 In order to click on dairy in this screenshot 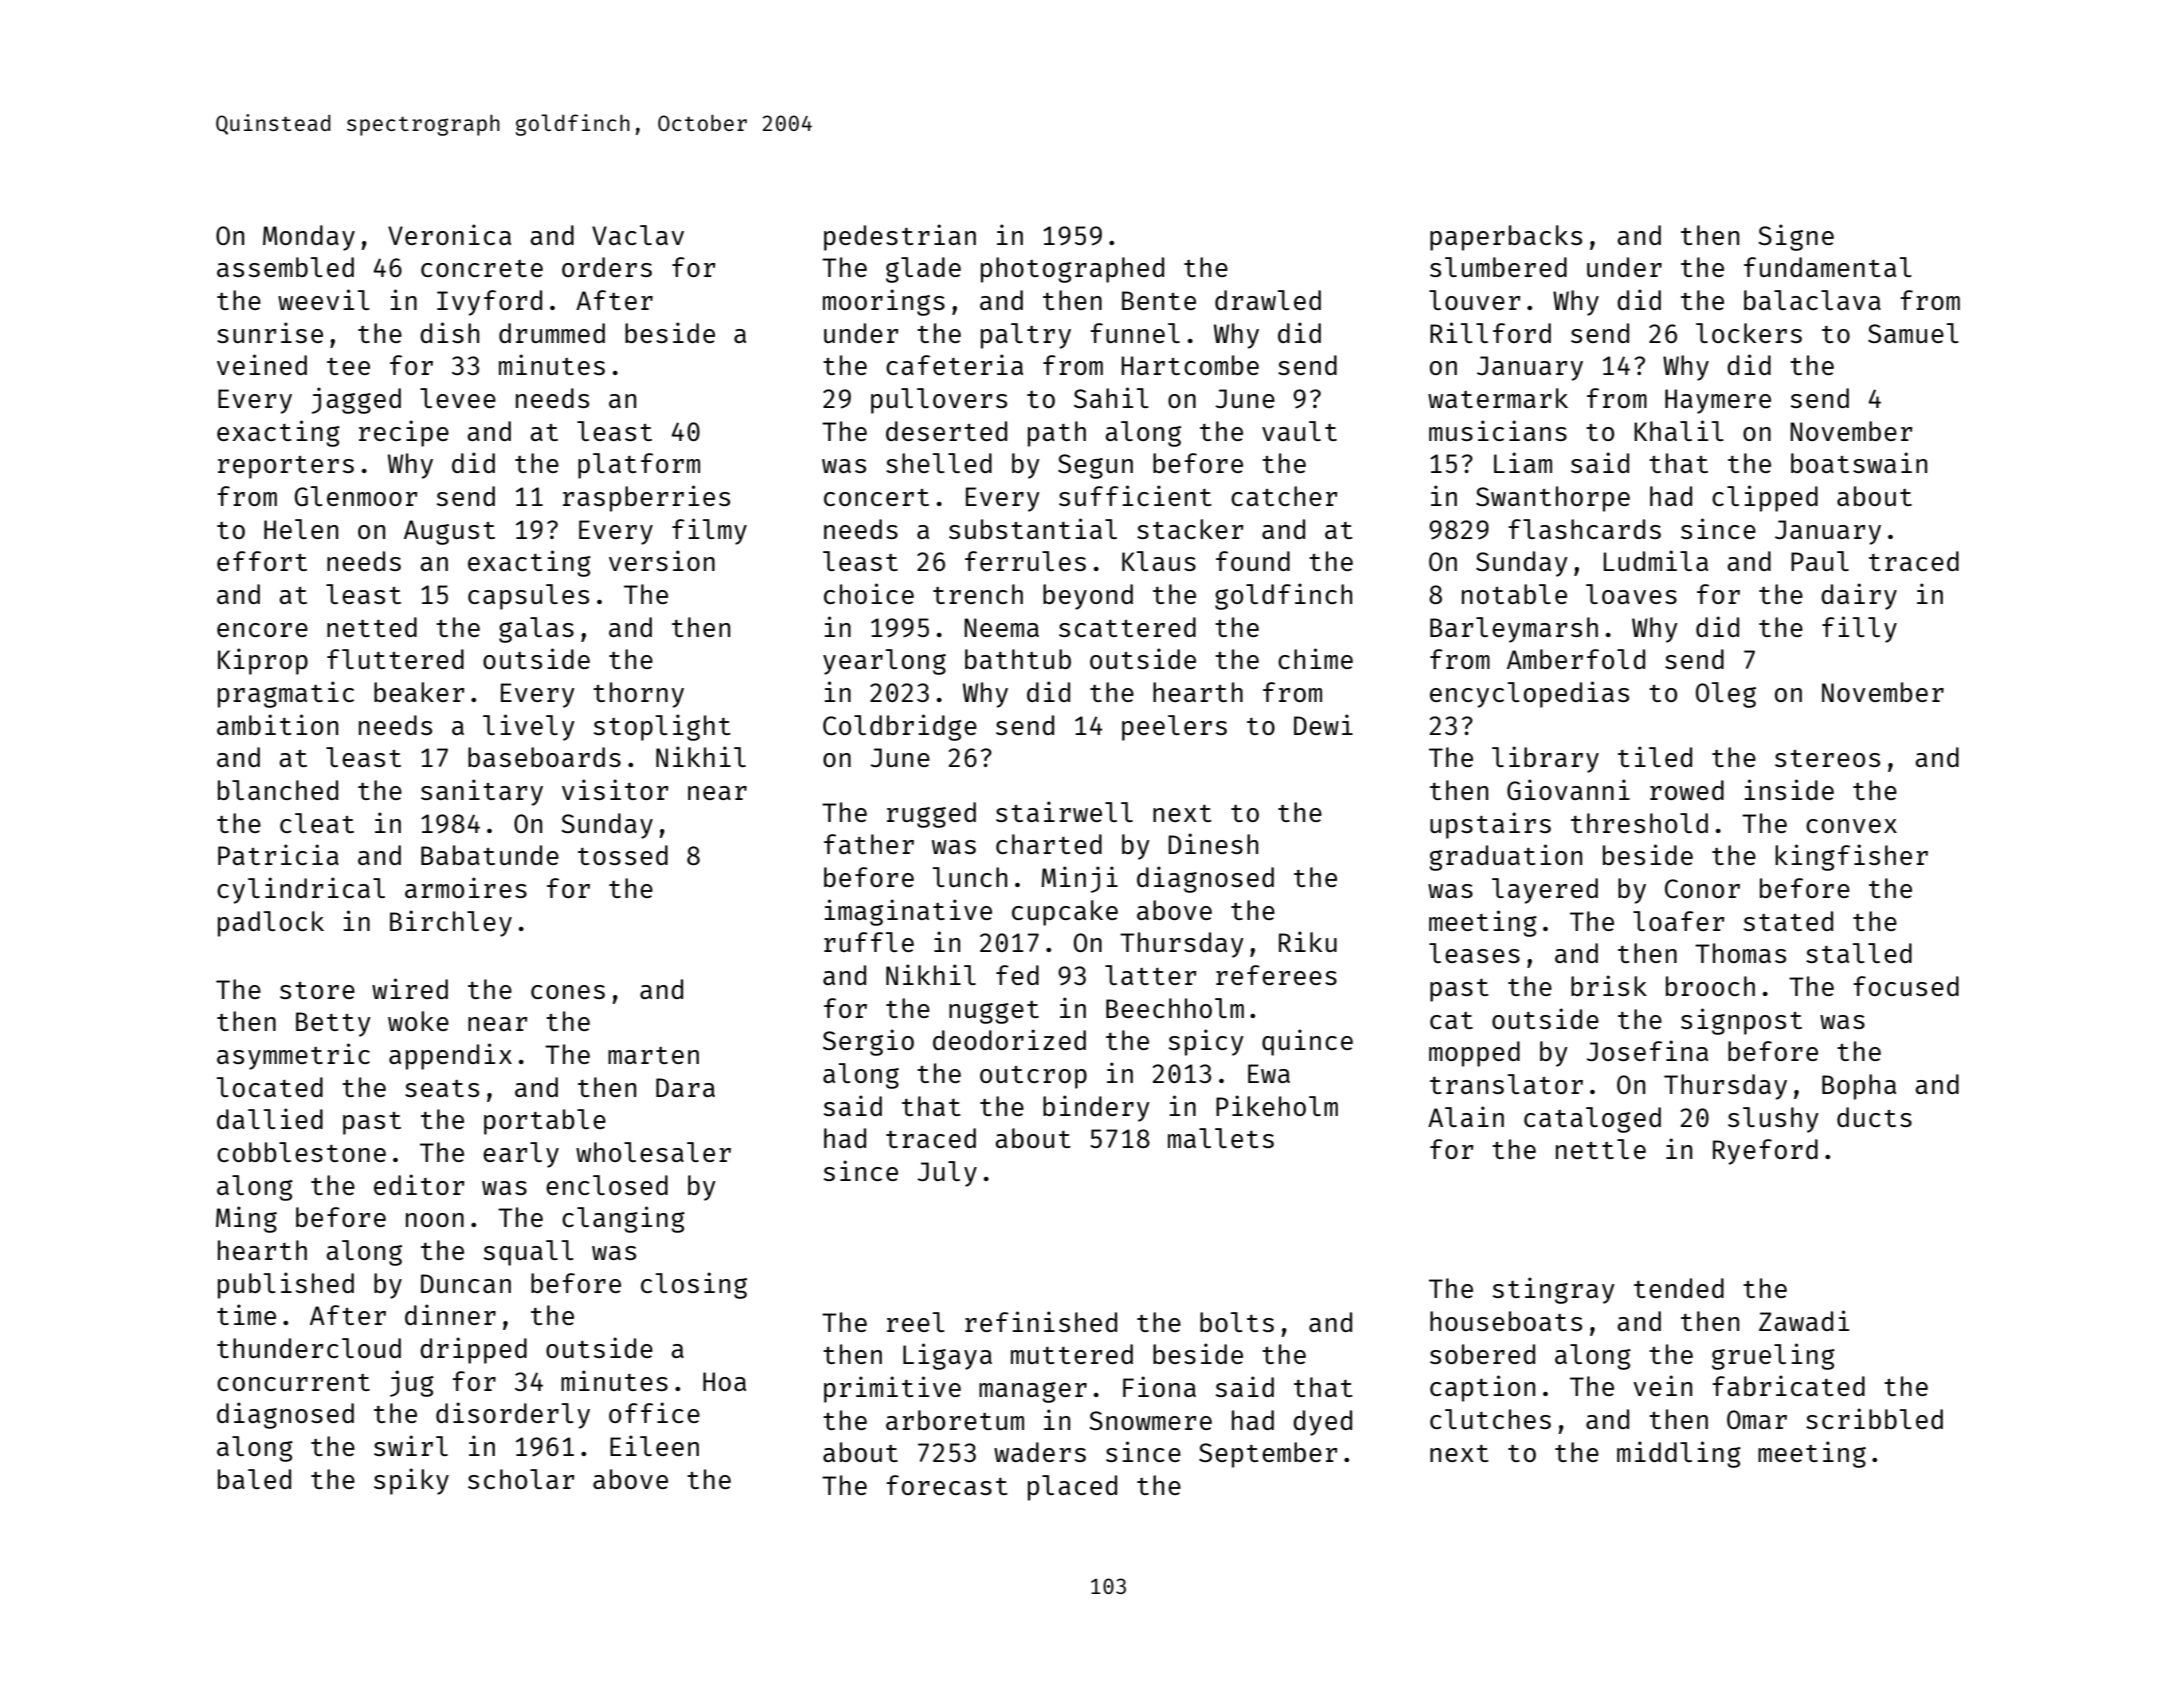, I will do `click(1859, 596)`.
